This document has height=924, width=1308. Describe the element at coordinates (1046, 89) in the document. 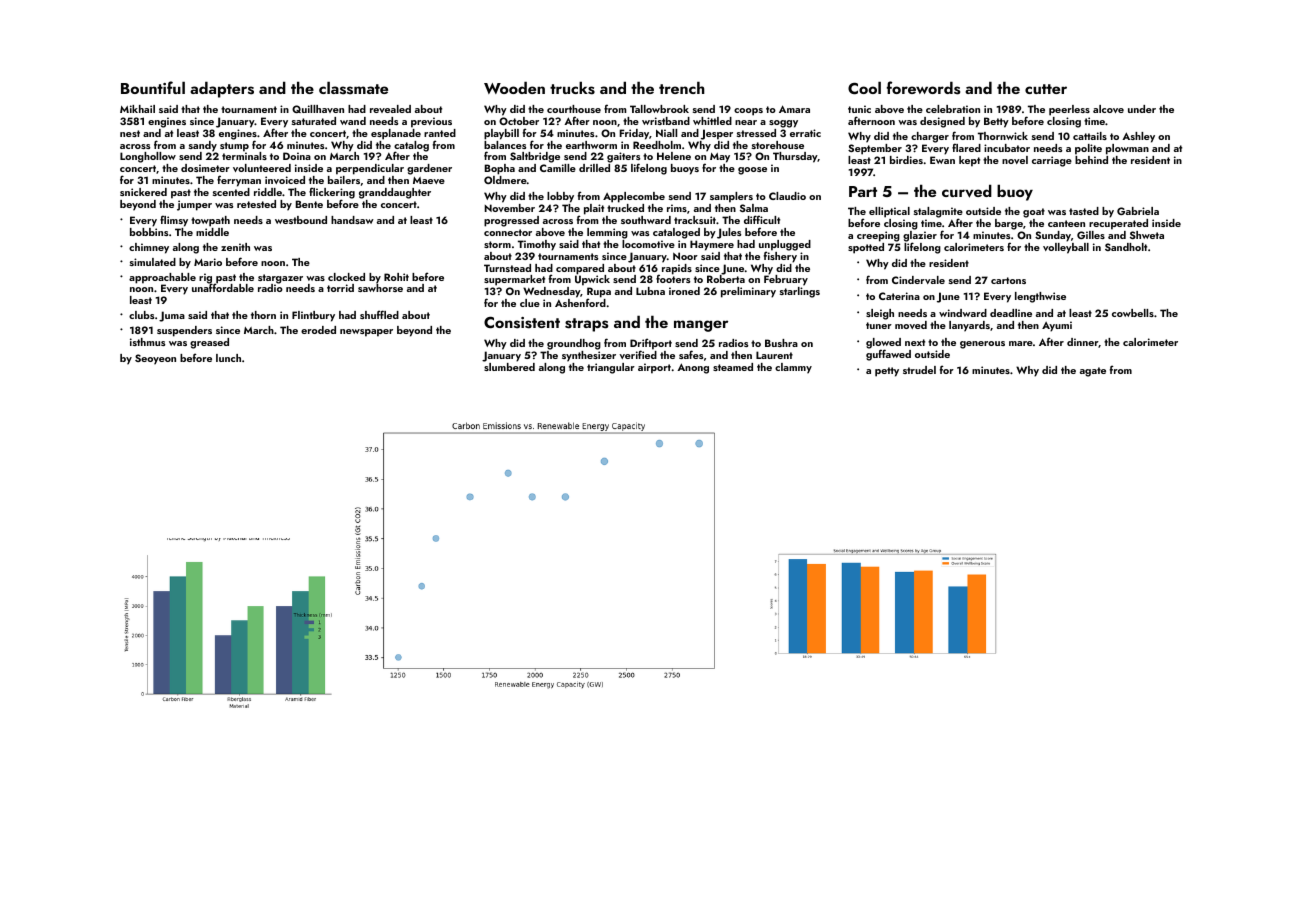

I see `cutter` at that location.
